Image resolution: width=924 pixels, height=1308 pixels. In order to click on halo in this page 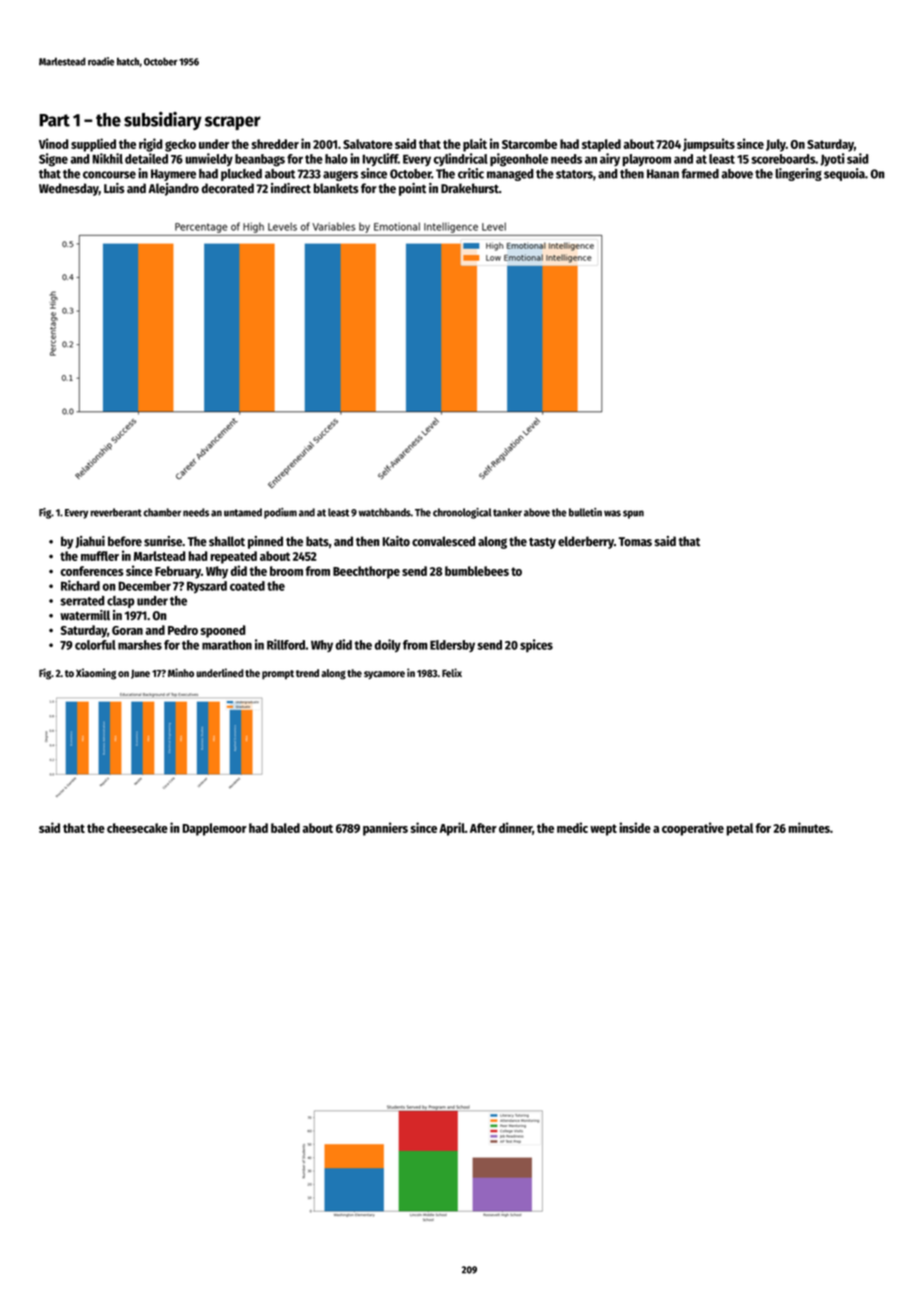, I will do `click(336, 159)`.
